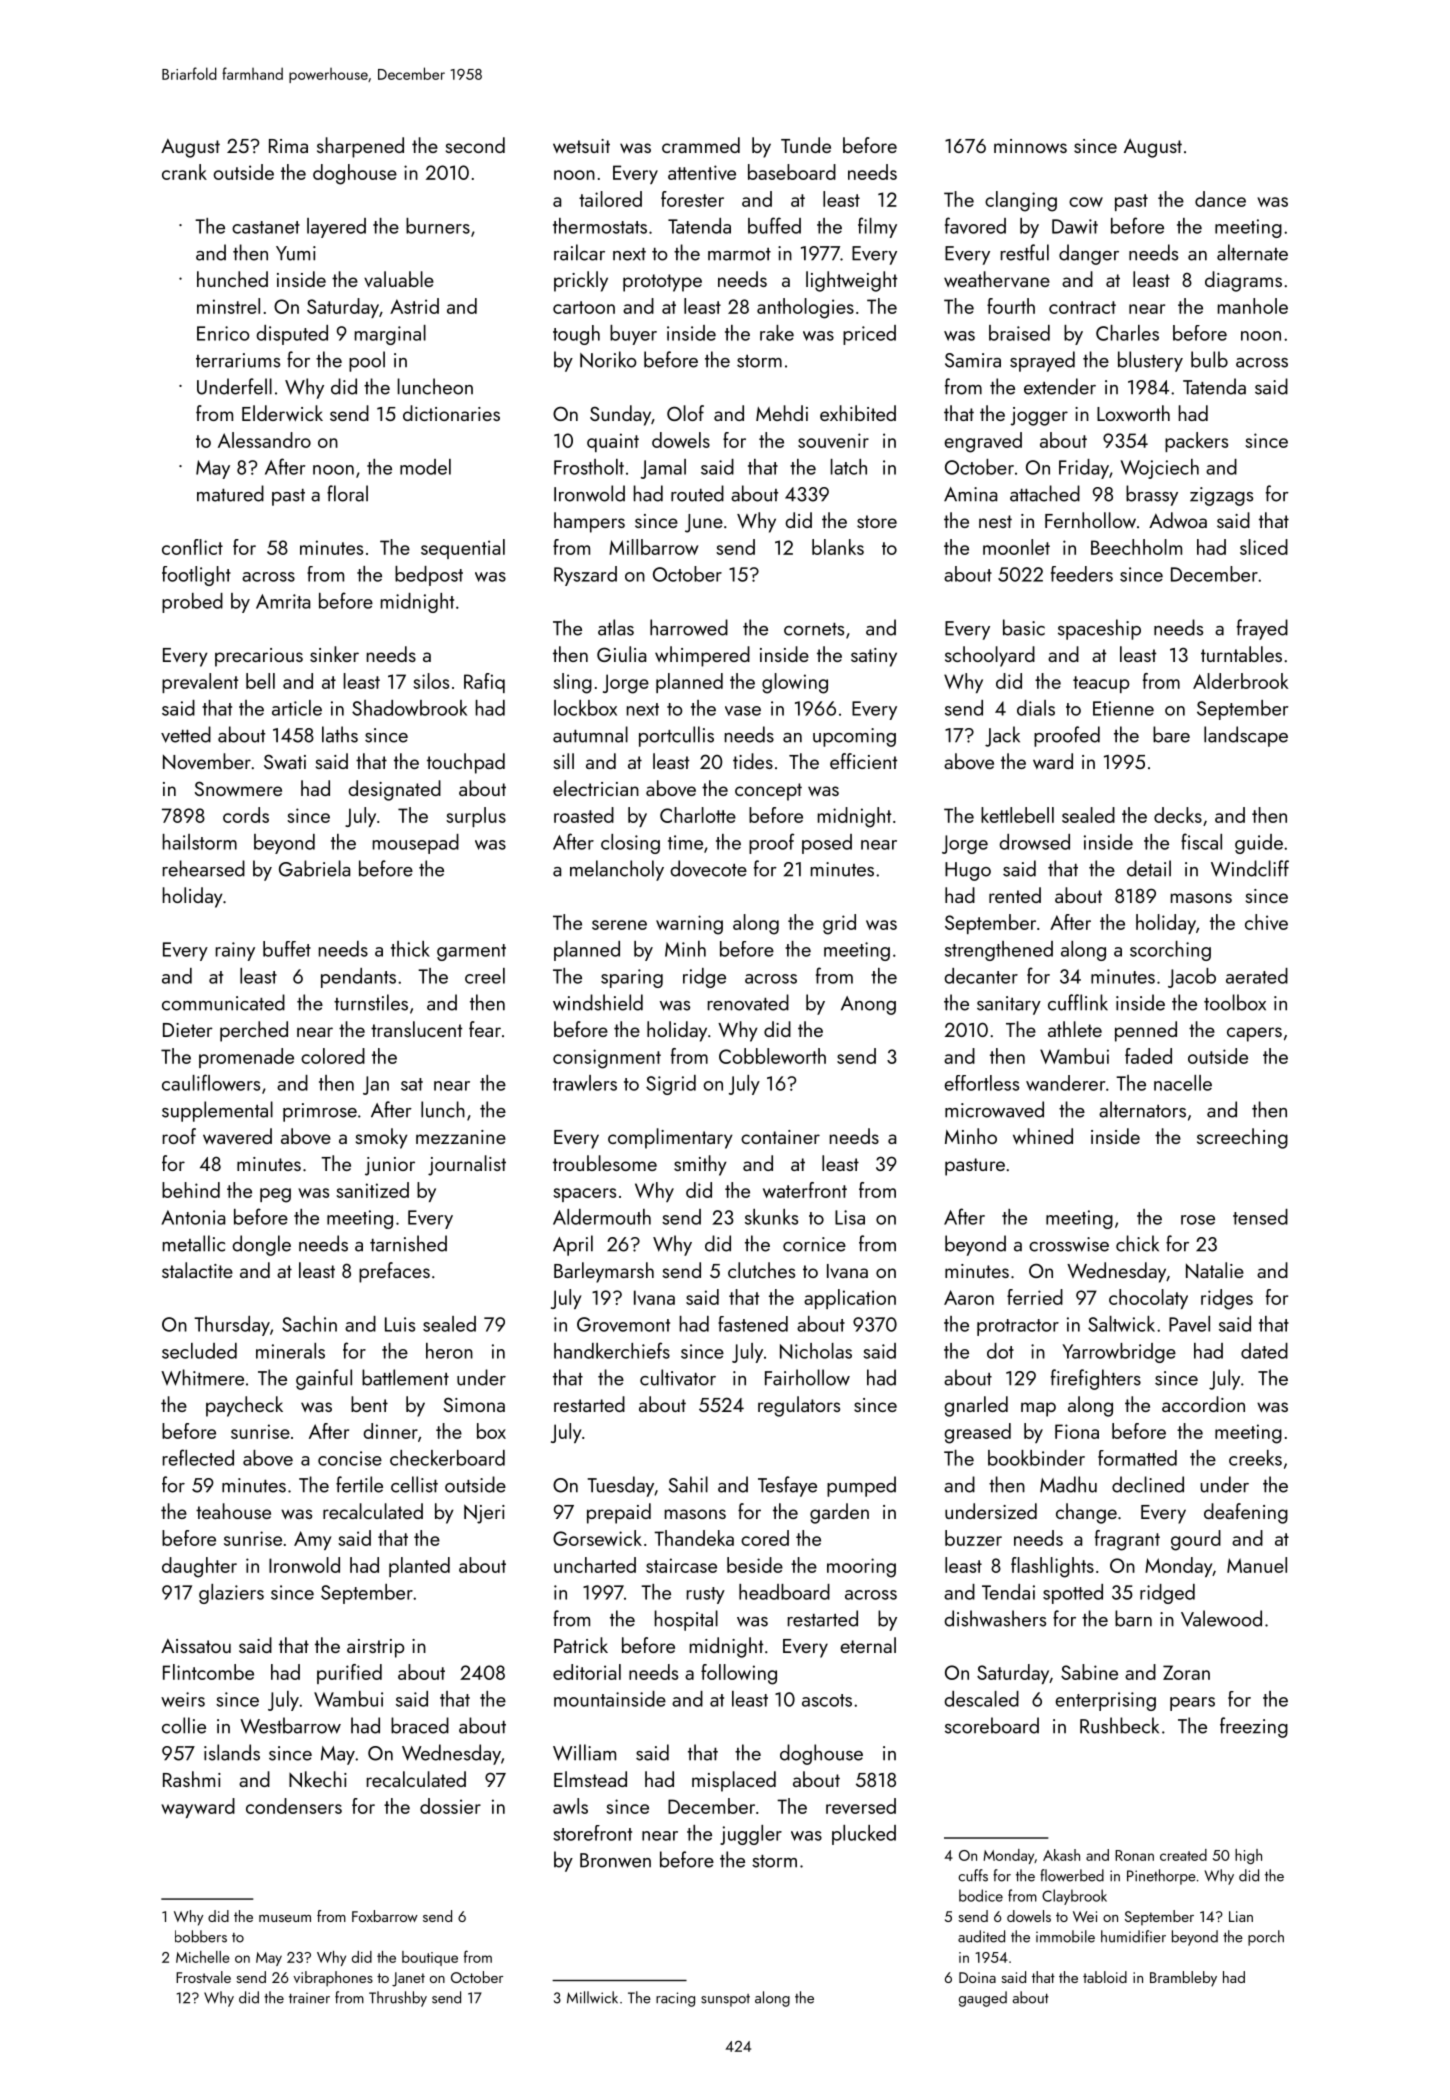 This image has width=1450, height=2100. Describe the element at coordinates (192, 1779) in the image. I see `Rashmi` at that location.
